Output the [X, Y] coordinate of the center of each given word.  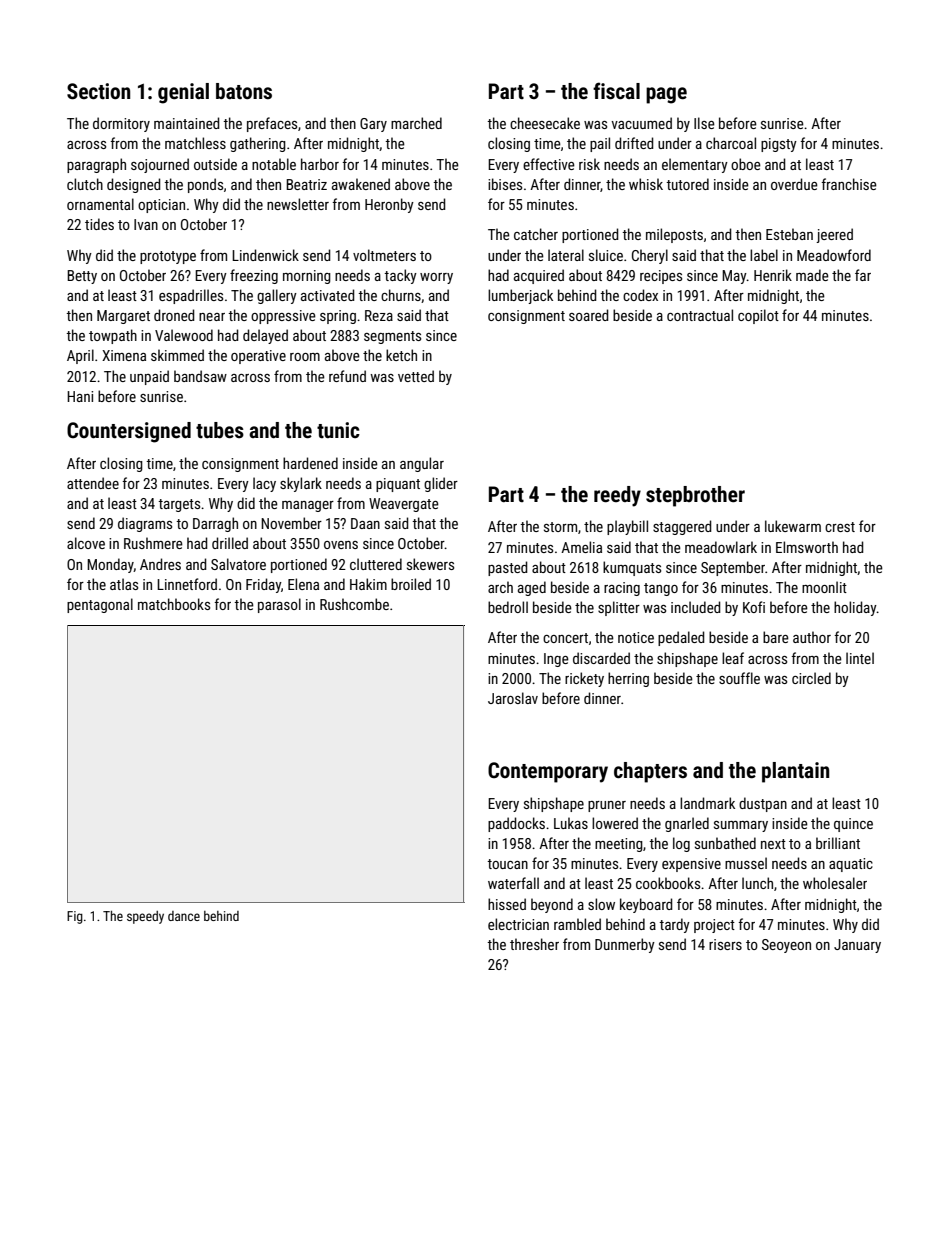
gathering [258, 144]
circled [811, 678]
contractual [700, 315]
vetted [416, 376]
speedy [145, 917]
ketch [401, 355]
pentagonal [100, 605]
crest [840, 527]
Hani [80, 396]
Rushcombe [354, 604]
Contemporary [548, 772]
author [812, 637]
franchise [849, 184]
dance [184, 916]
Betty [82, 277]
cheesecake [545, 123]
